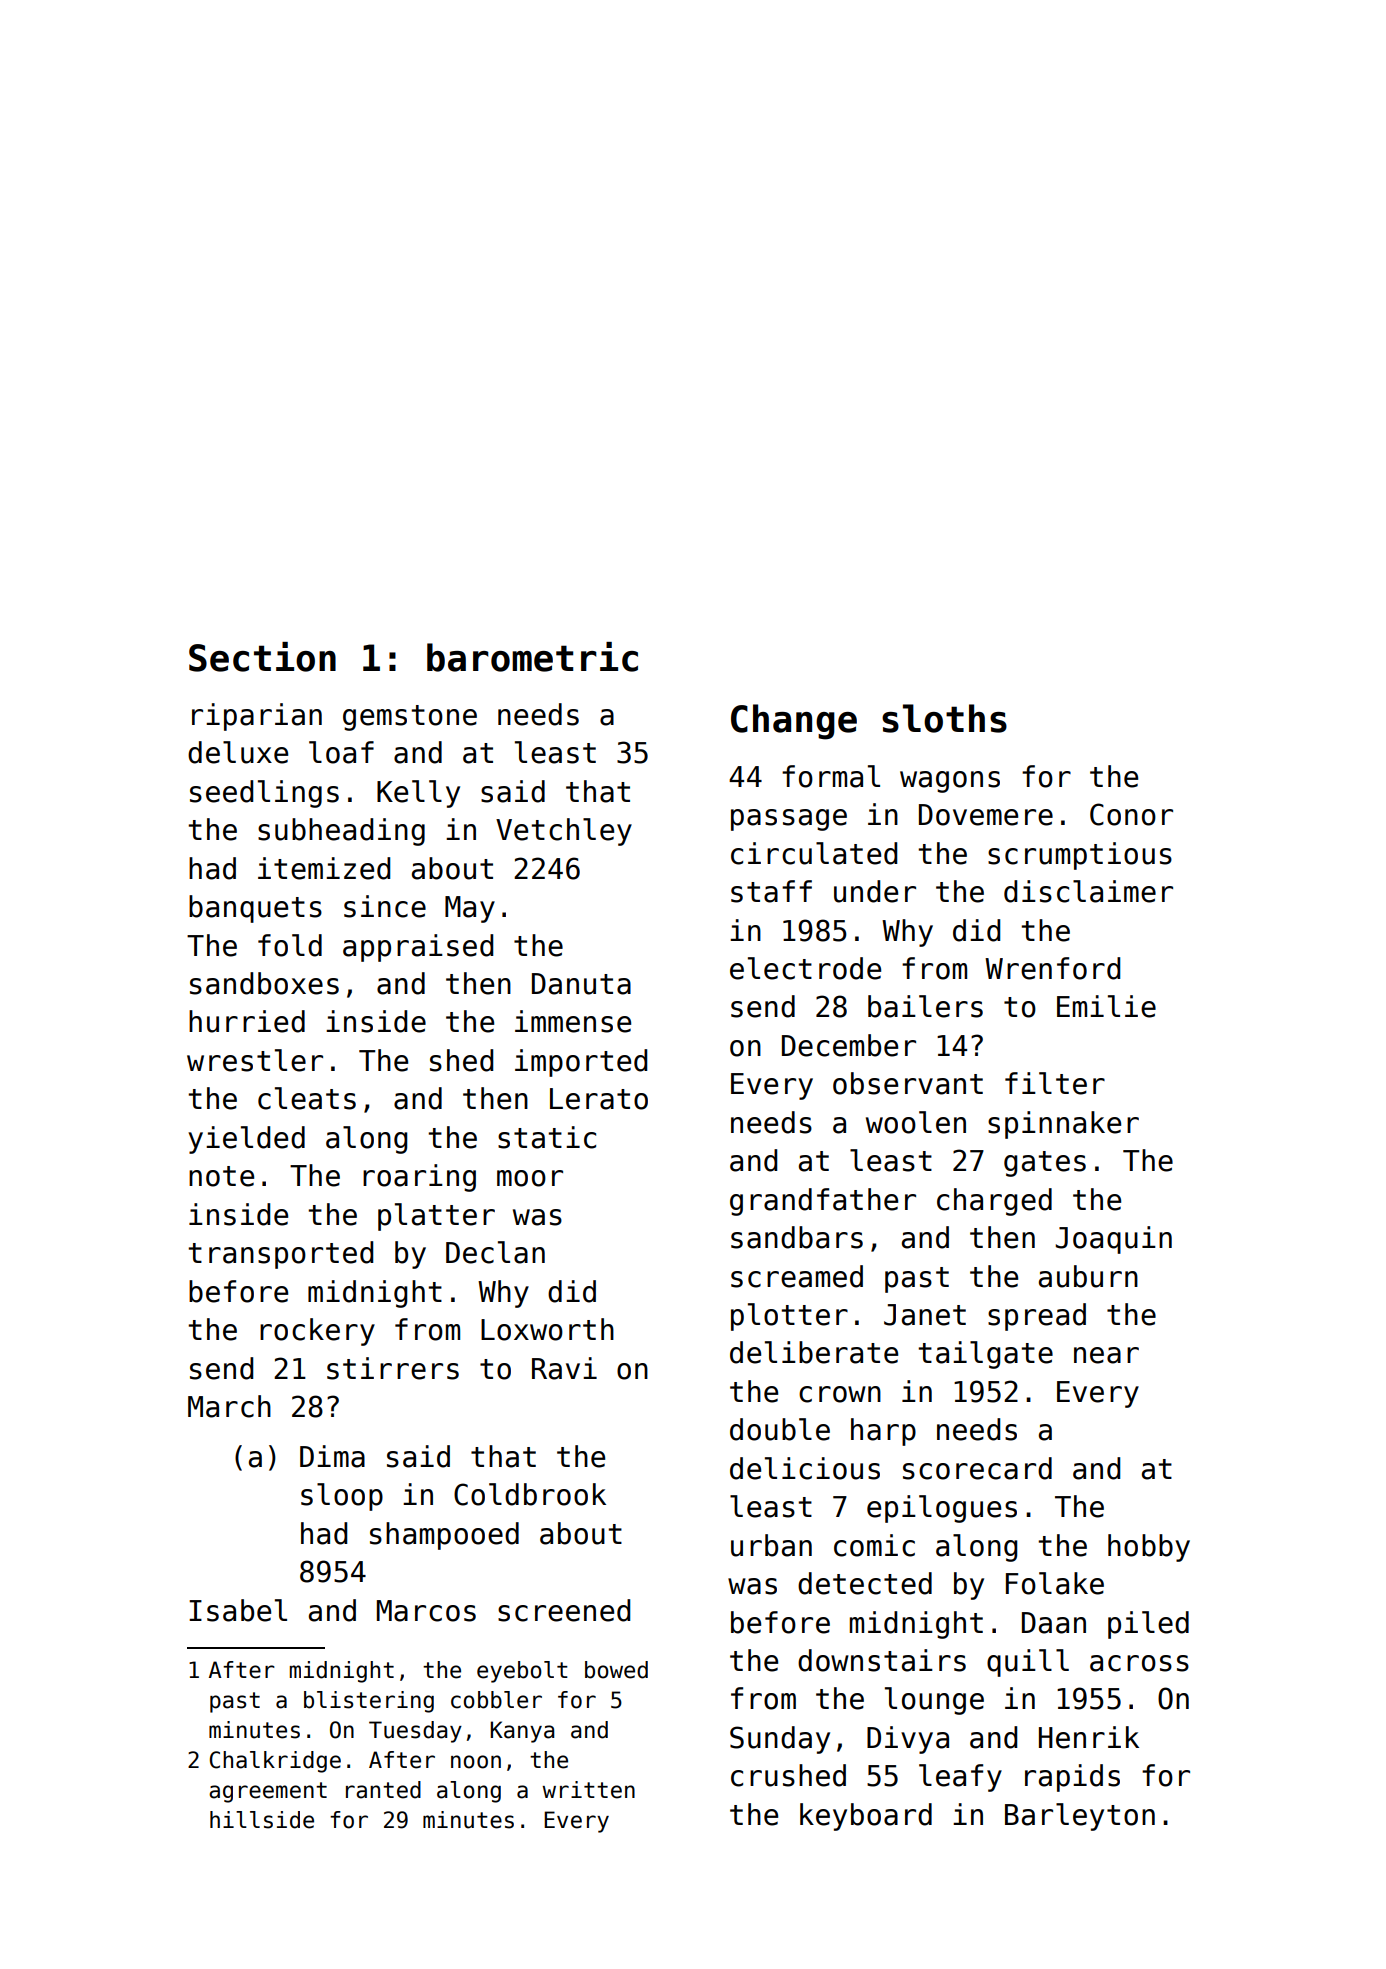 This page has height=1969, width=1386. I want to click on banquets, so click(255, 909).
